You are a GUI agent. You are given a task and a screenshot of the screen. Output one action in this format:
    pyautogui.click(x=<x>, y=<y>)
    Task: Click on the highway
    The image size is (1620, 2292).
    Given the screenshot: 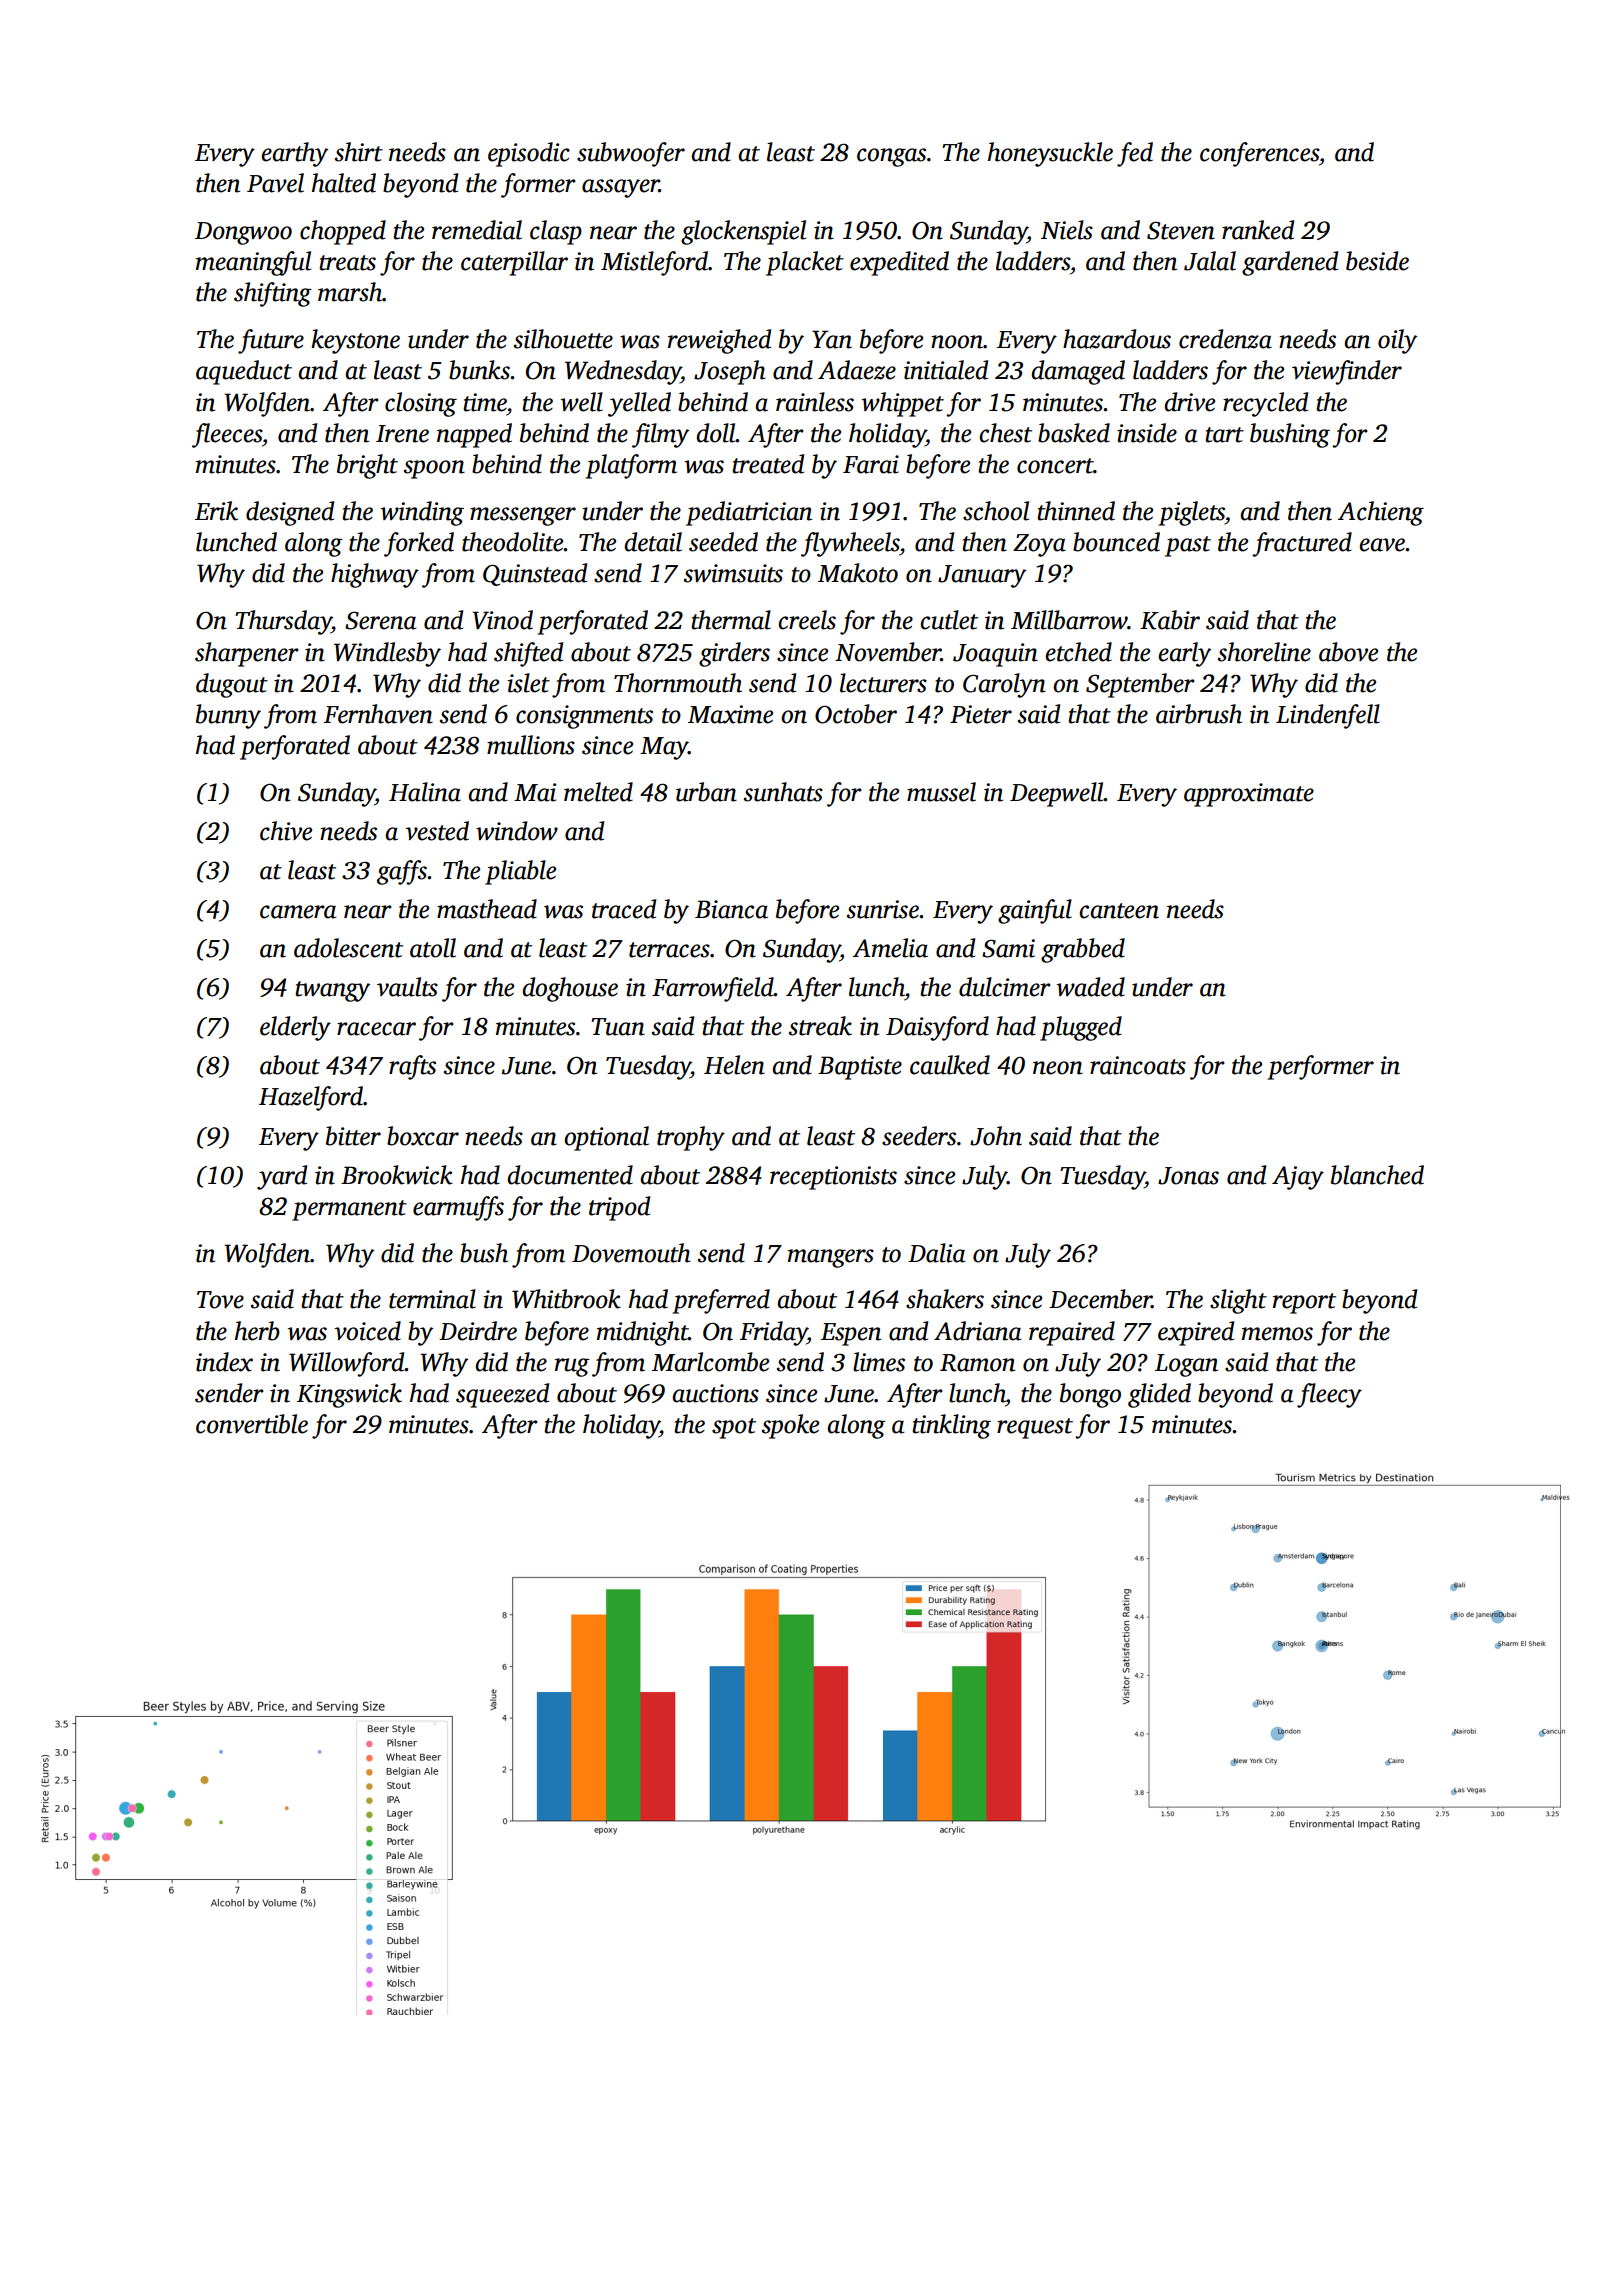 What is the action you would take?
    pyautogui.click(x=375, y=575)
